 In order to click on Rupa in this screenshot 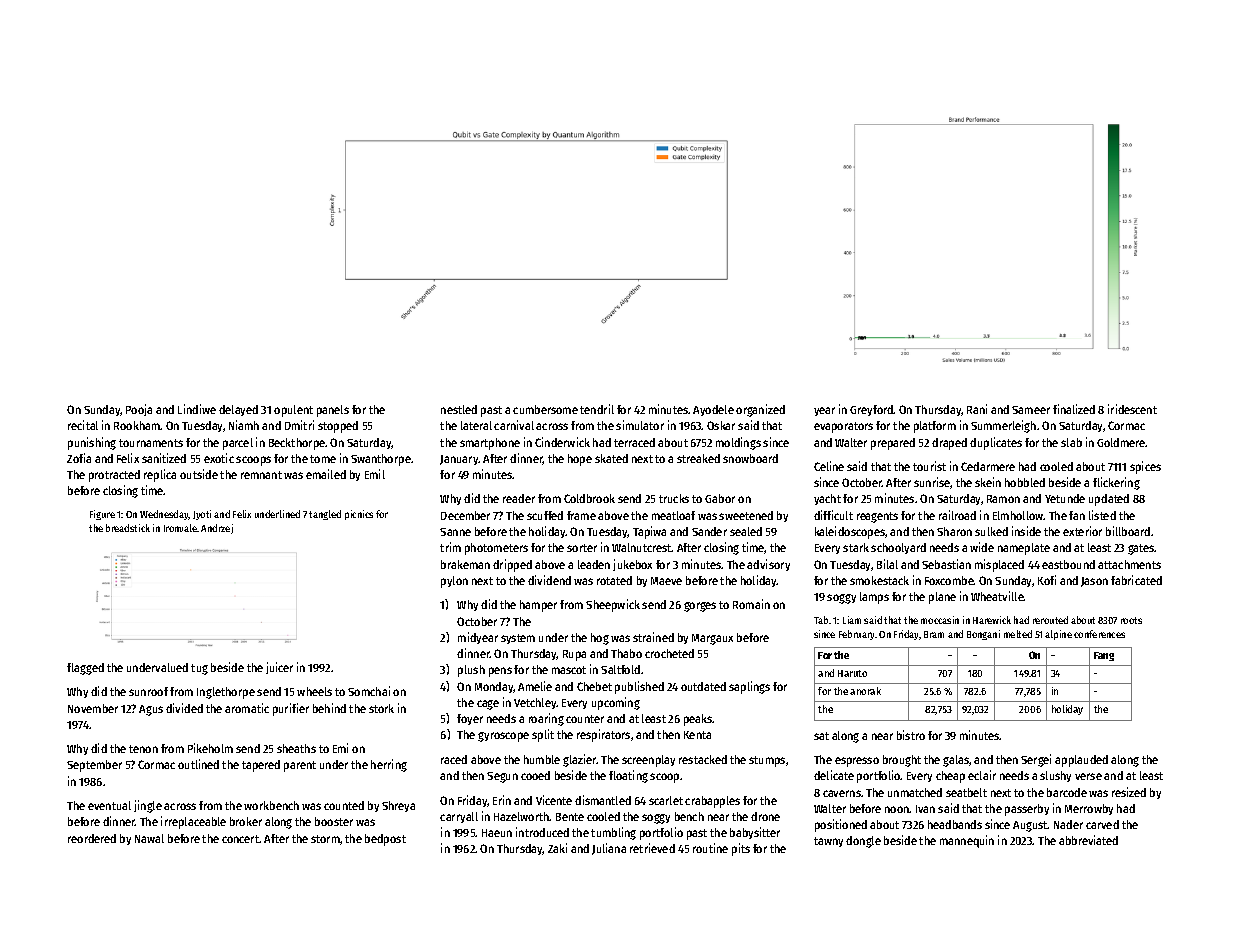, I will do `click(574, 655)`.
